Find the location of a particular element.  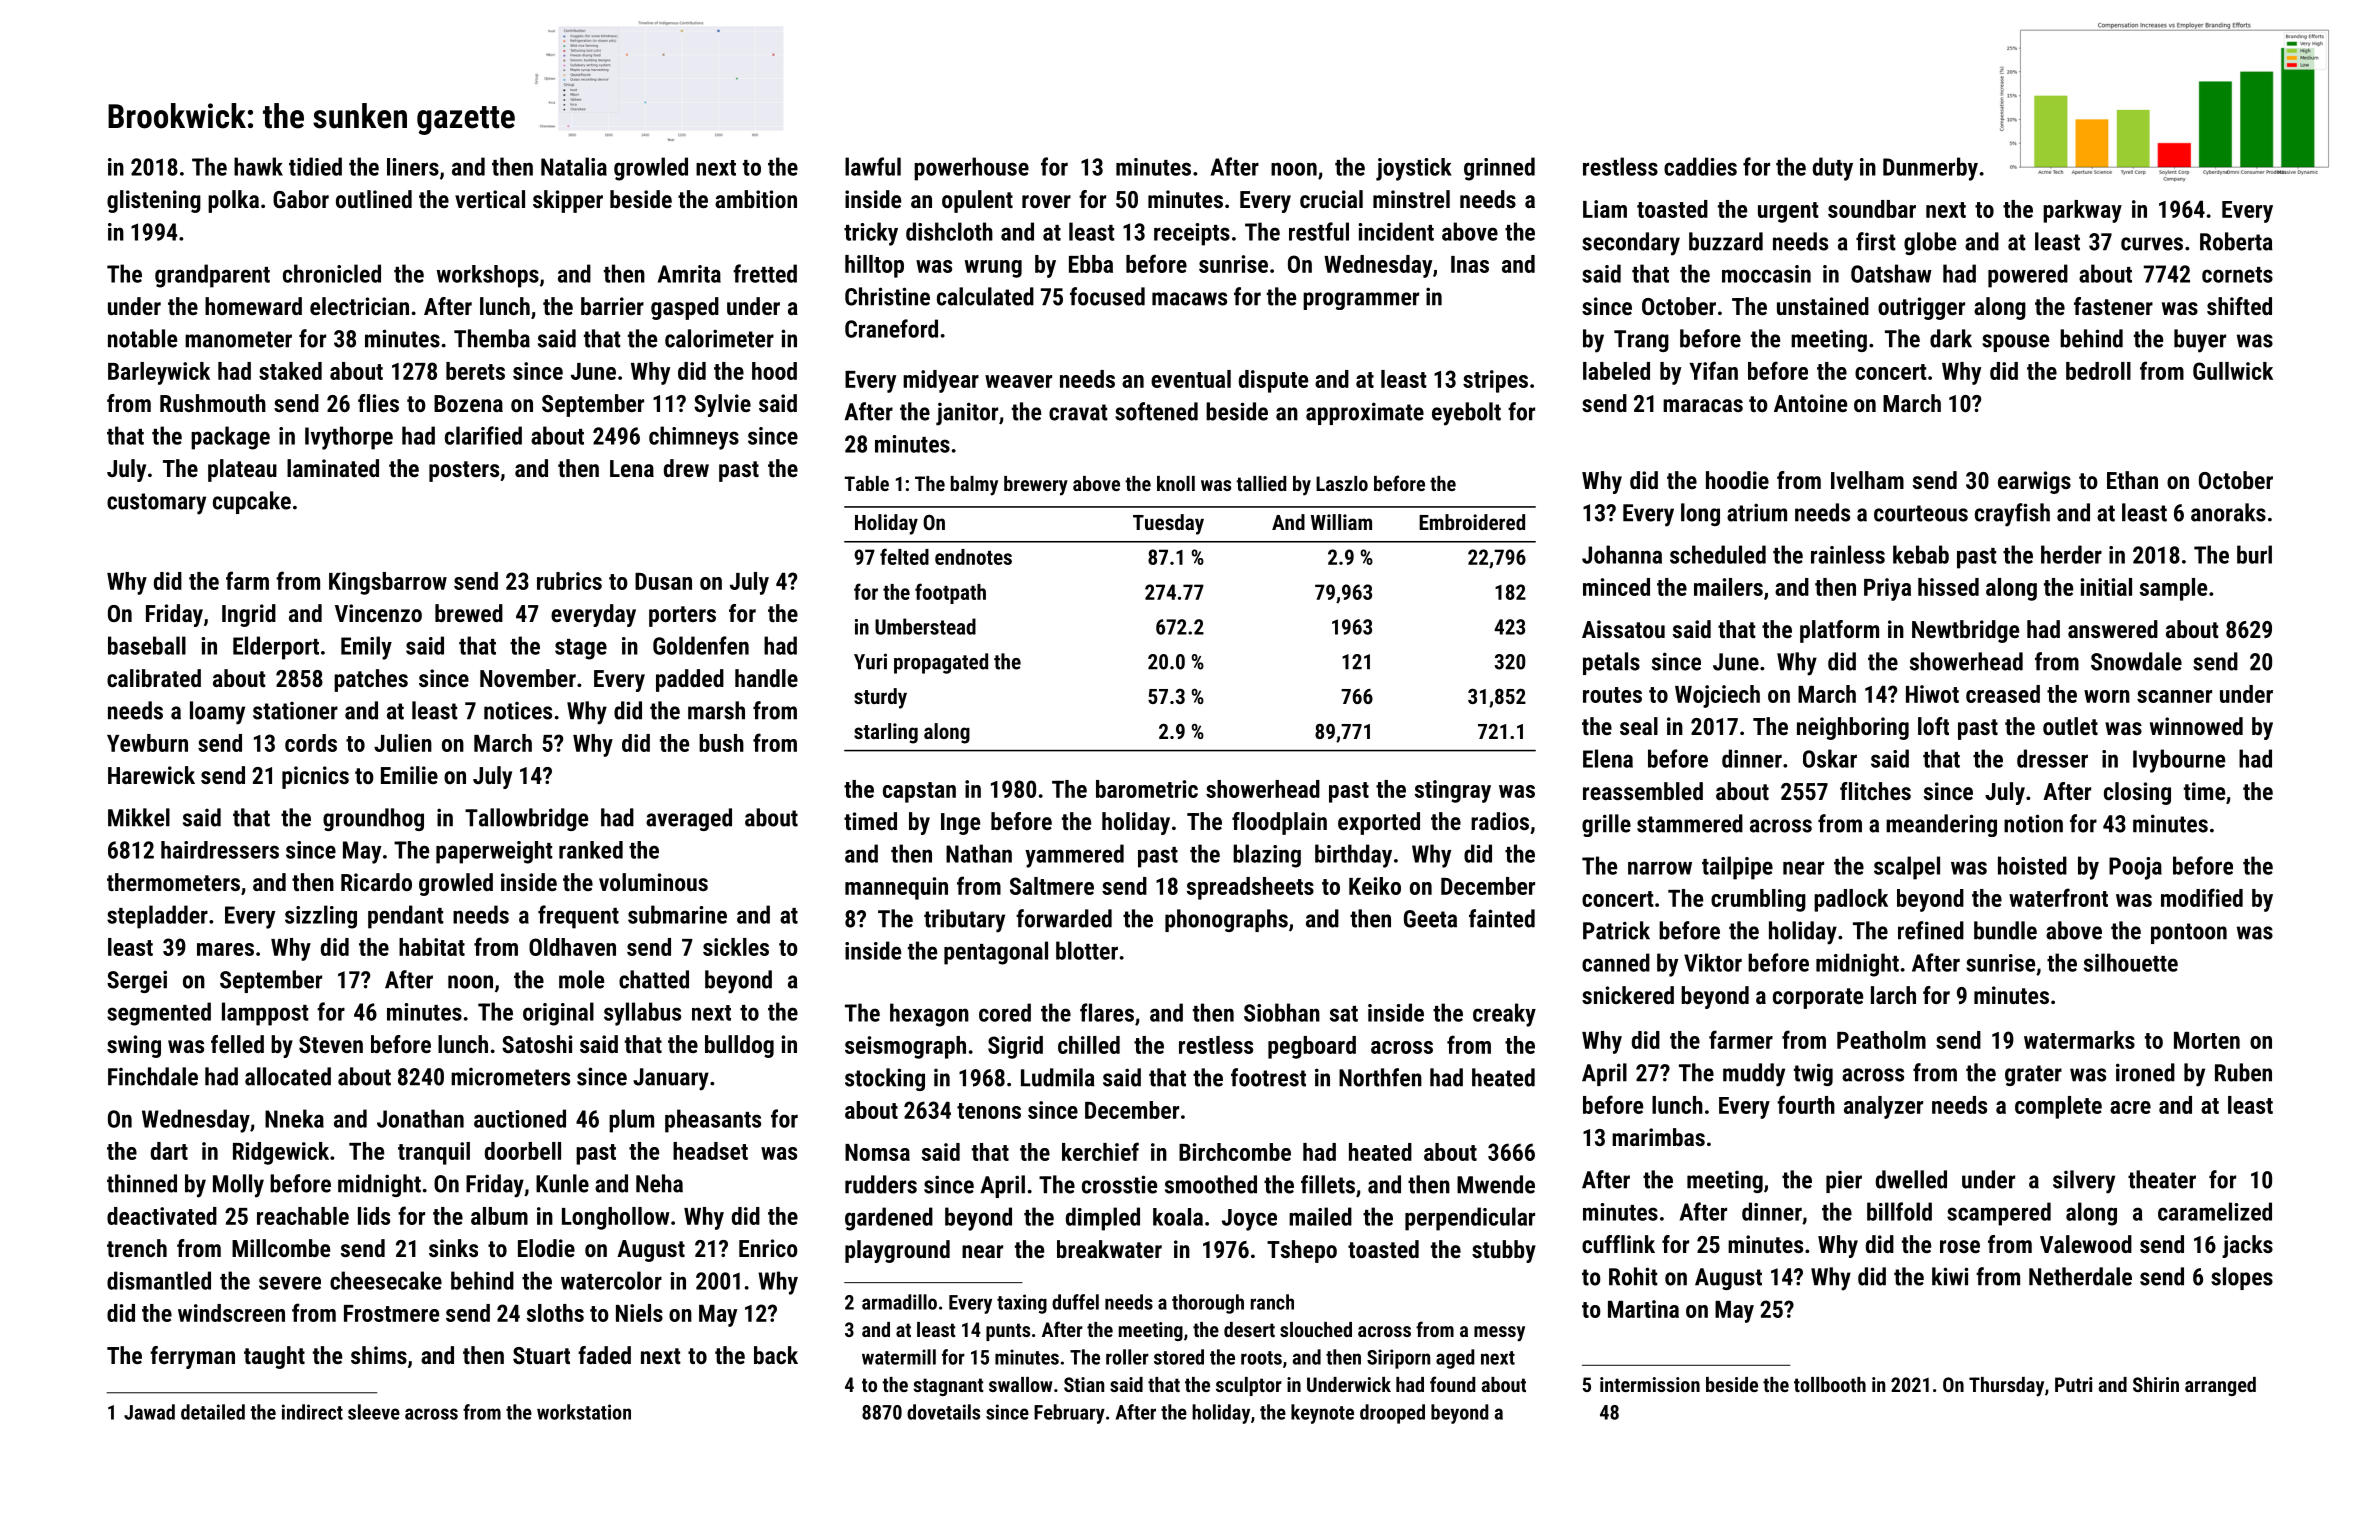

powerhouse is located at coordinates (971, 169).
